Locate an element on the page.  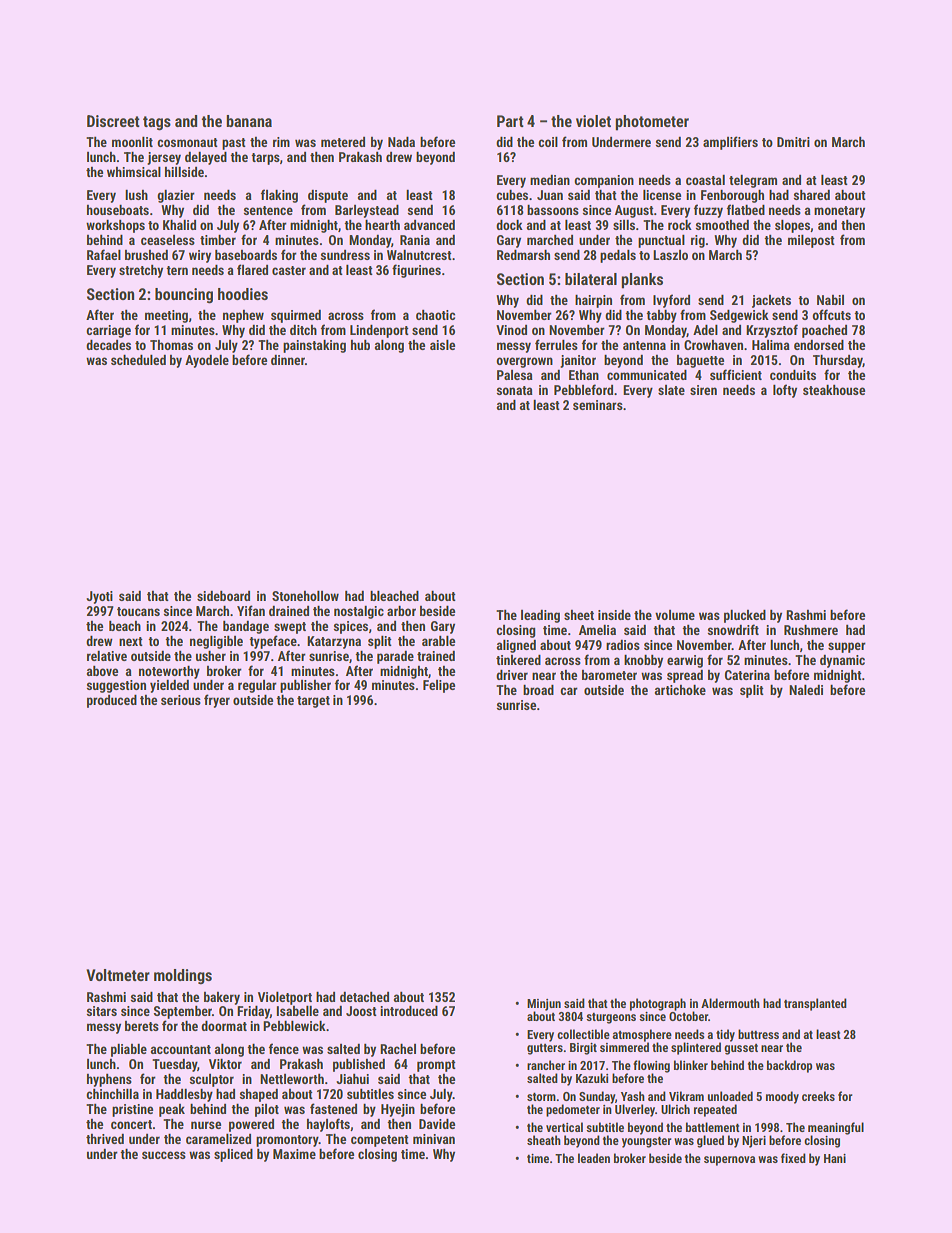
barometer is located at coordinates (609, 675).
